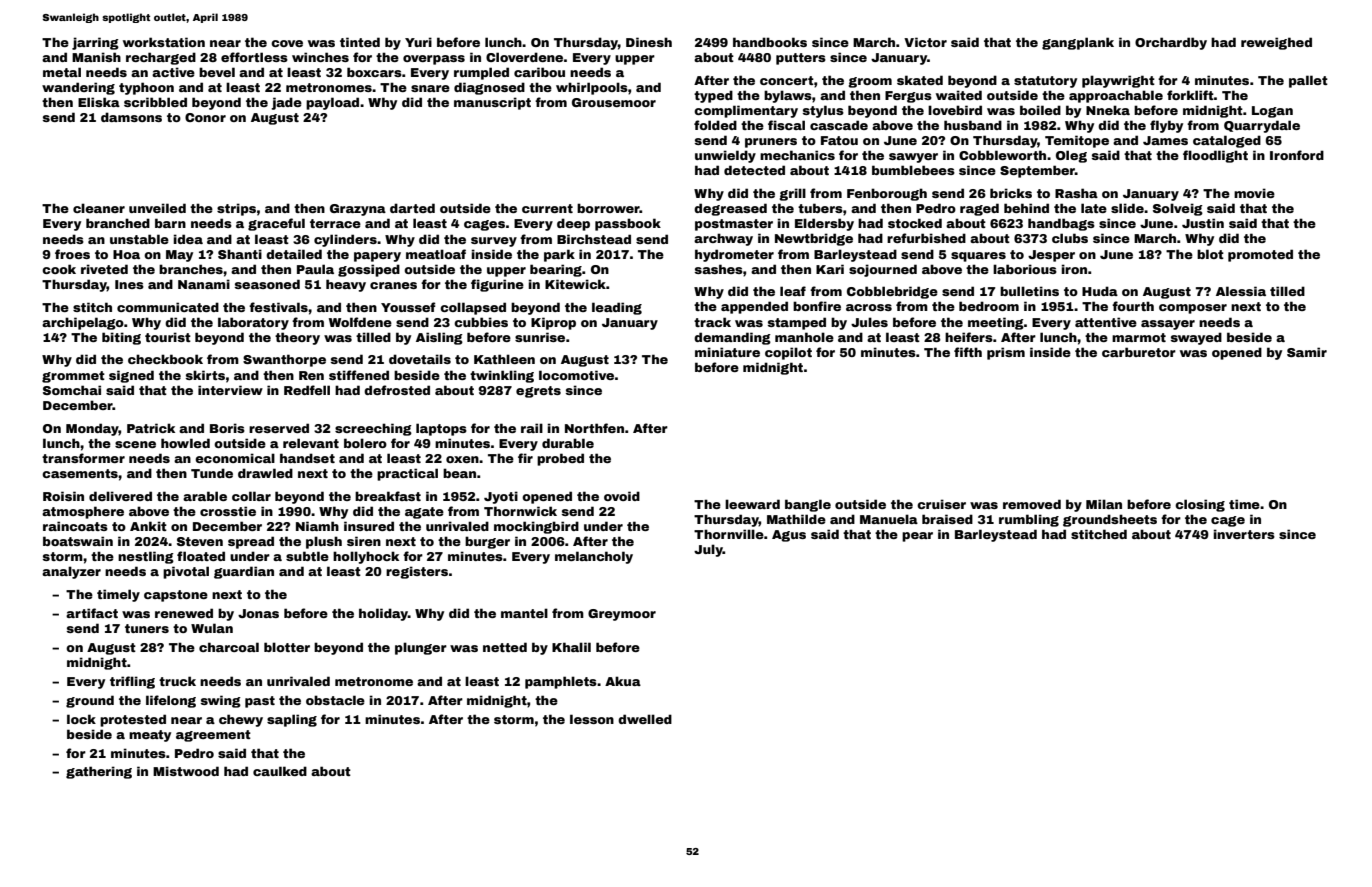  What do you see at coordinates (217, 72) in the screenshot?
I see `bevel` at bounding box center [217, 72].
